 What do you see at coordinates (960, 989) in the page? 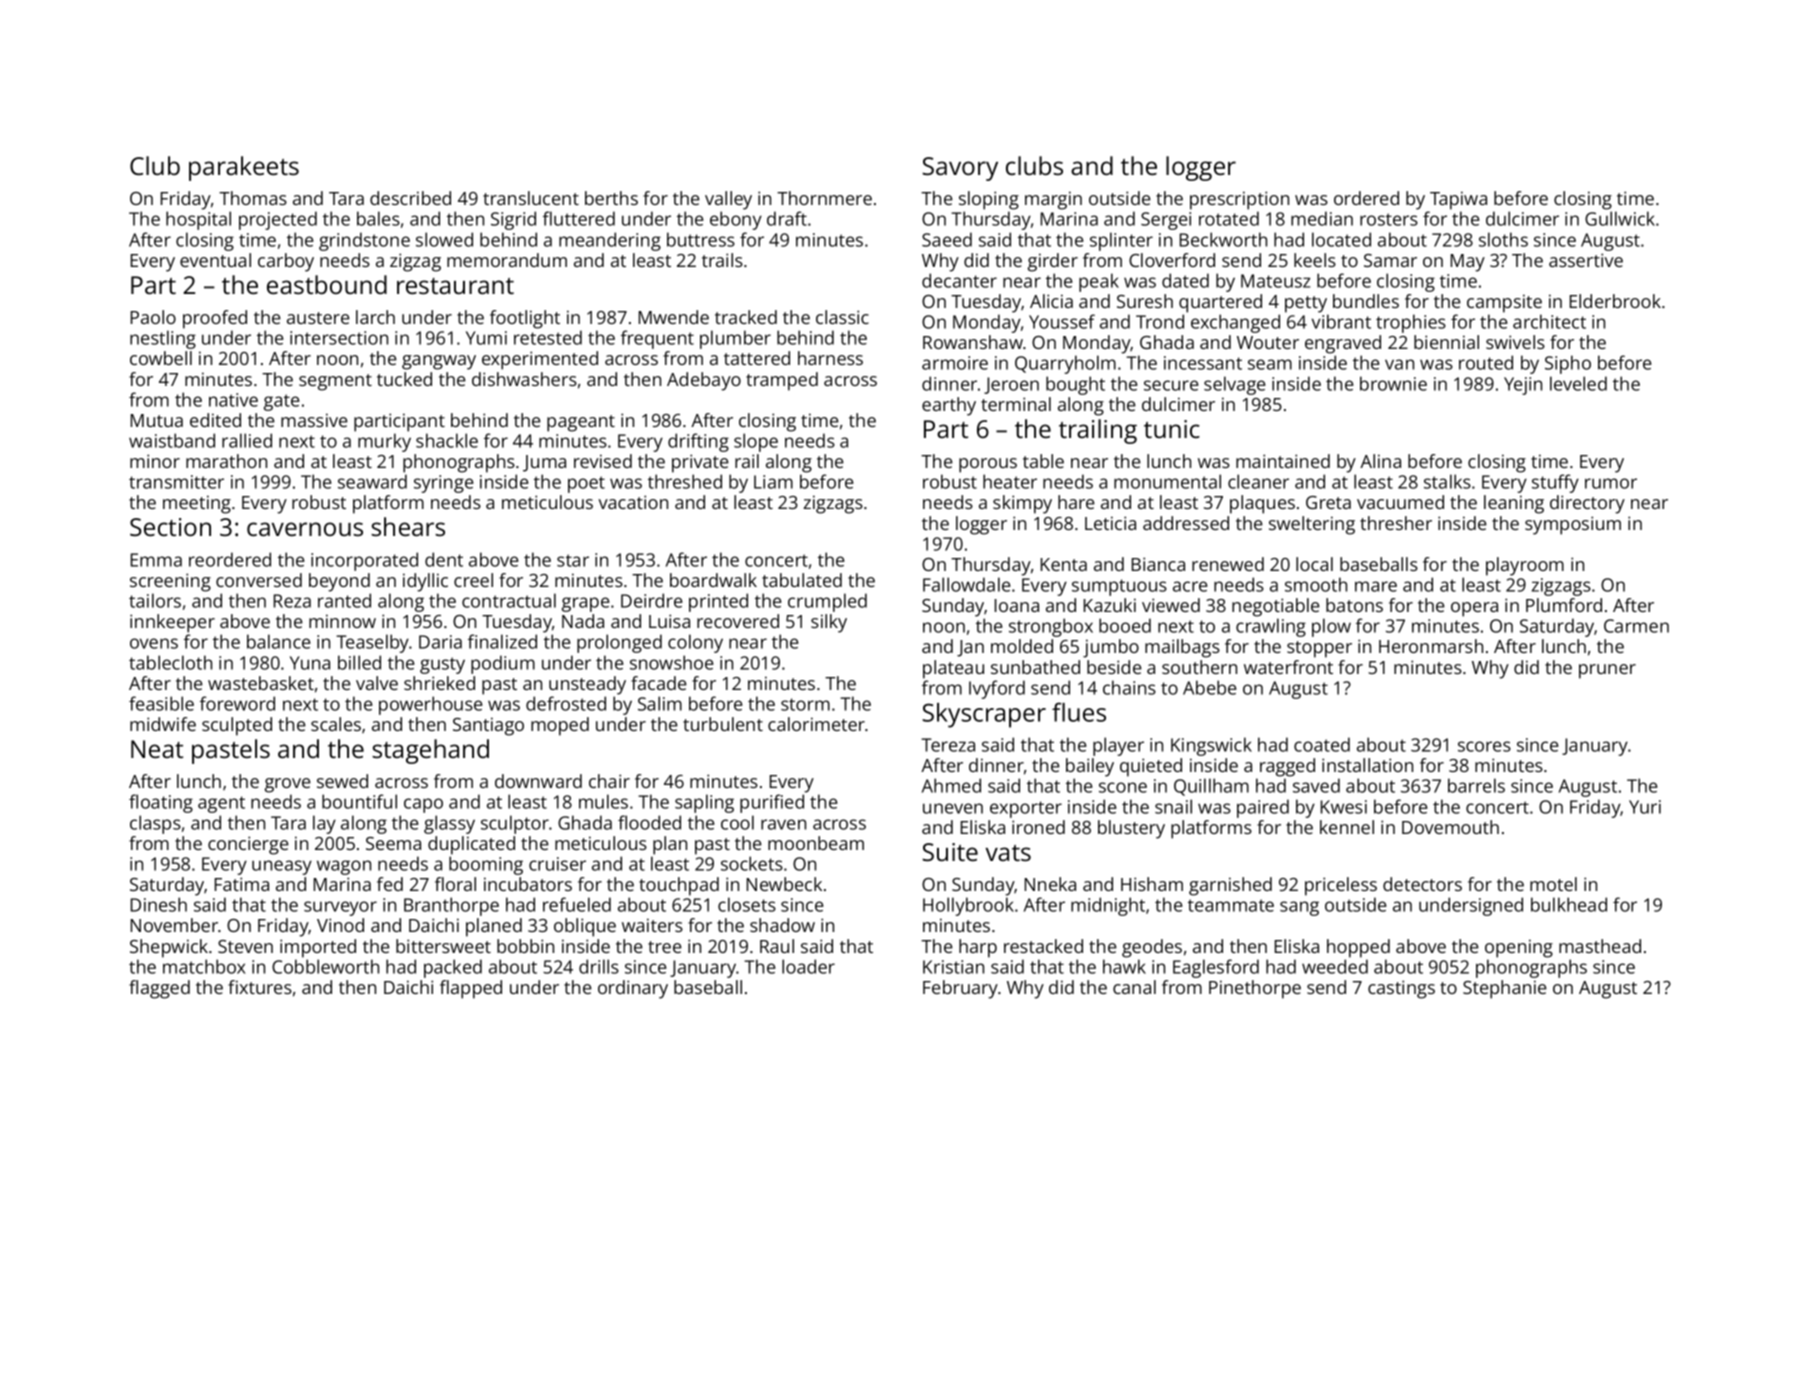
I see `February` at bounding box center [960, 989].
